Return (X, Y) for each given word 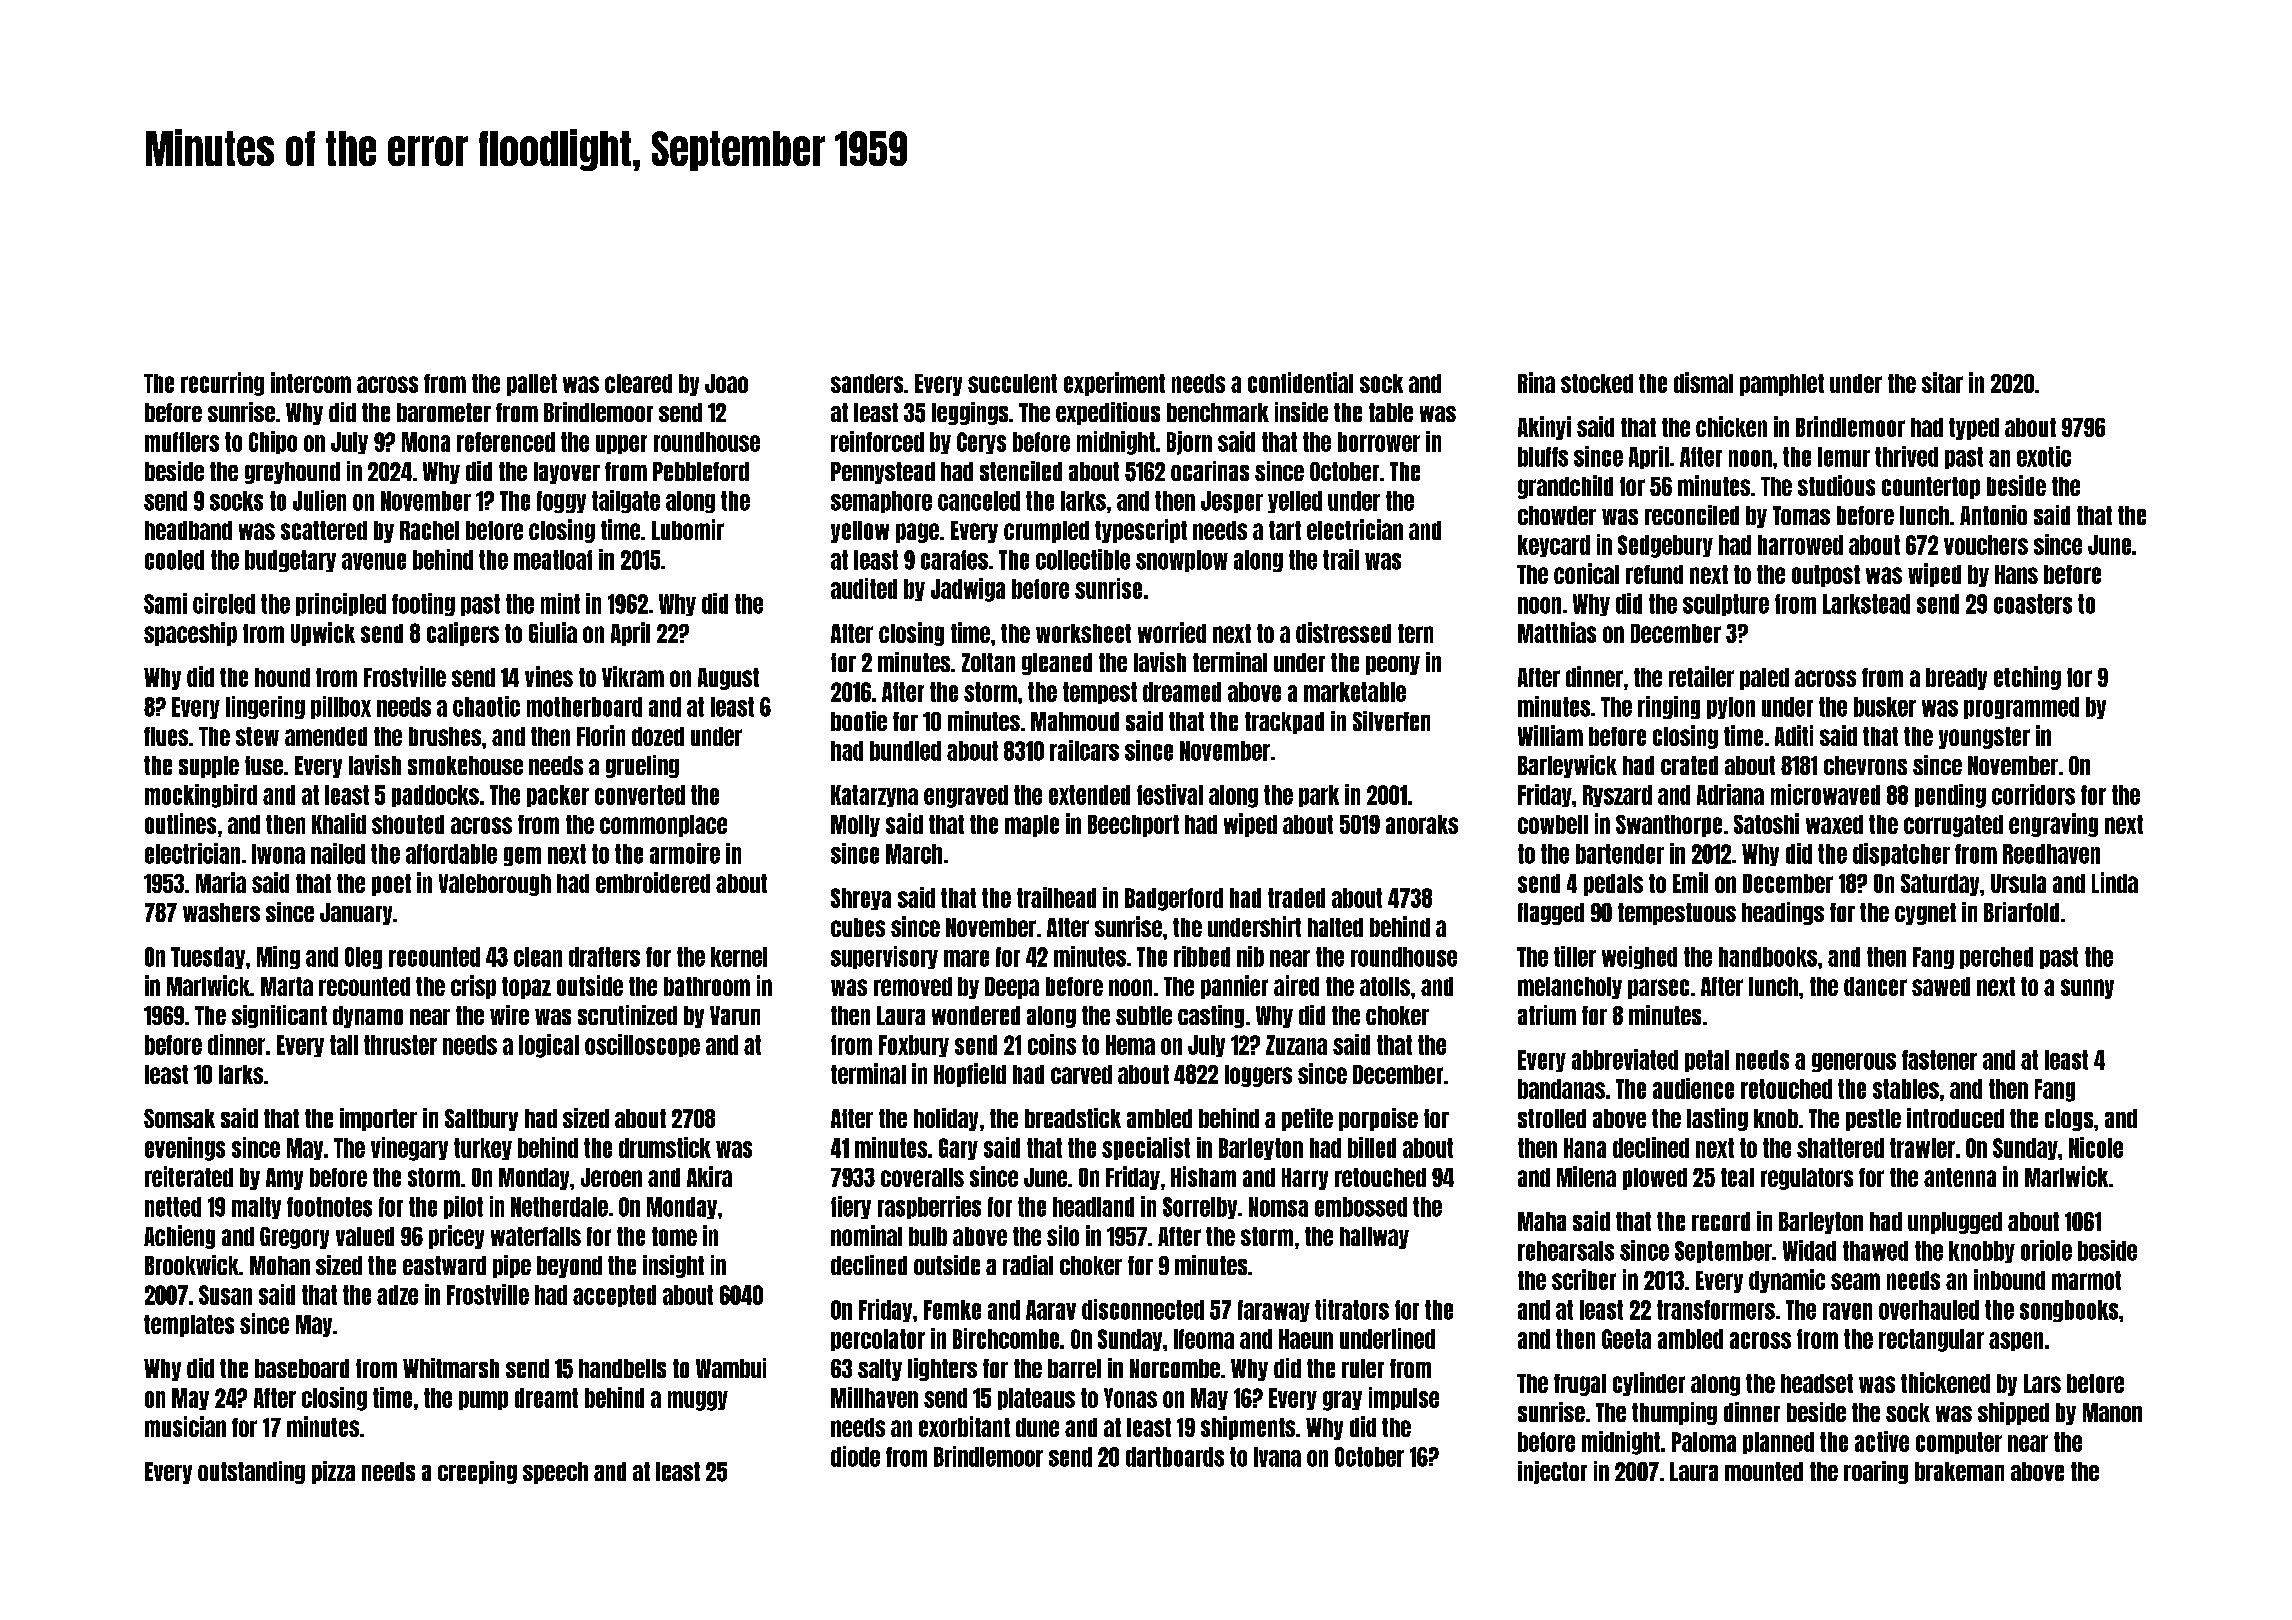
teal (1737, 1177)
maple (1032, 826)
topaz (526, 988)
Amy (284, 1179)
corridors (2033, 794)
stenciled (1021, 471)
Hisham (1203, 1176)
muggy (698, 1401)
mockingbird (201, 796)
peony (1393, 665)
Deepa (1012, 988)
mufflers (182, 442)
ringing (1669, 707)
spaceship (190, 634)
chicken (1731, 426)
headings (1783, 913)
